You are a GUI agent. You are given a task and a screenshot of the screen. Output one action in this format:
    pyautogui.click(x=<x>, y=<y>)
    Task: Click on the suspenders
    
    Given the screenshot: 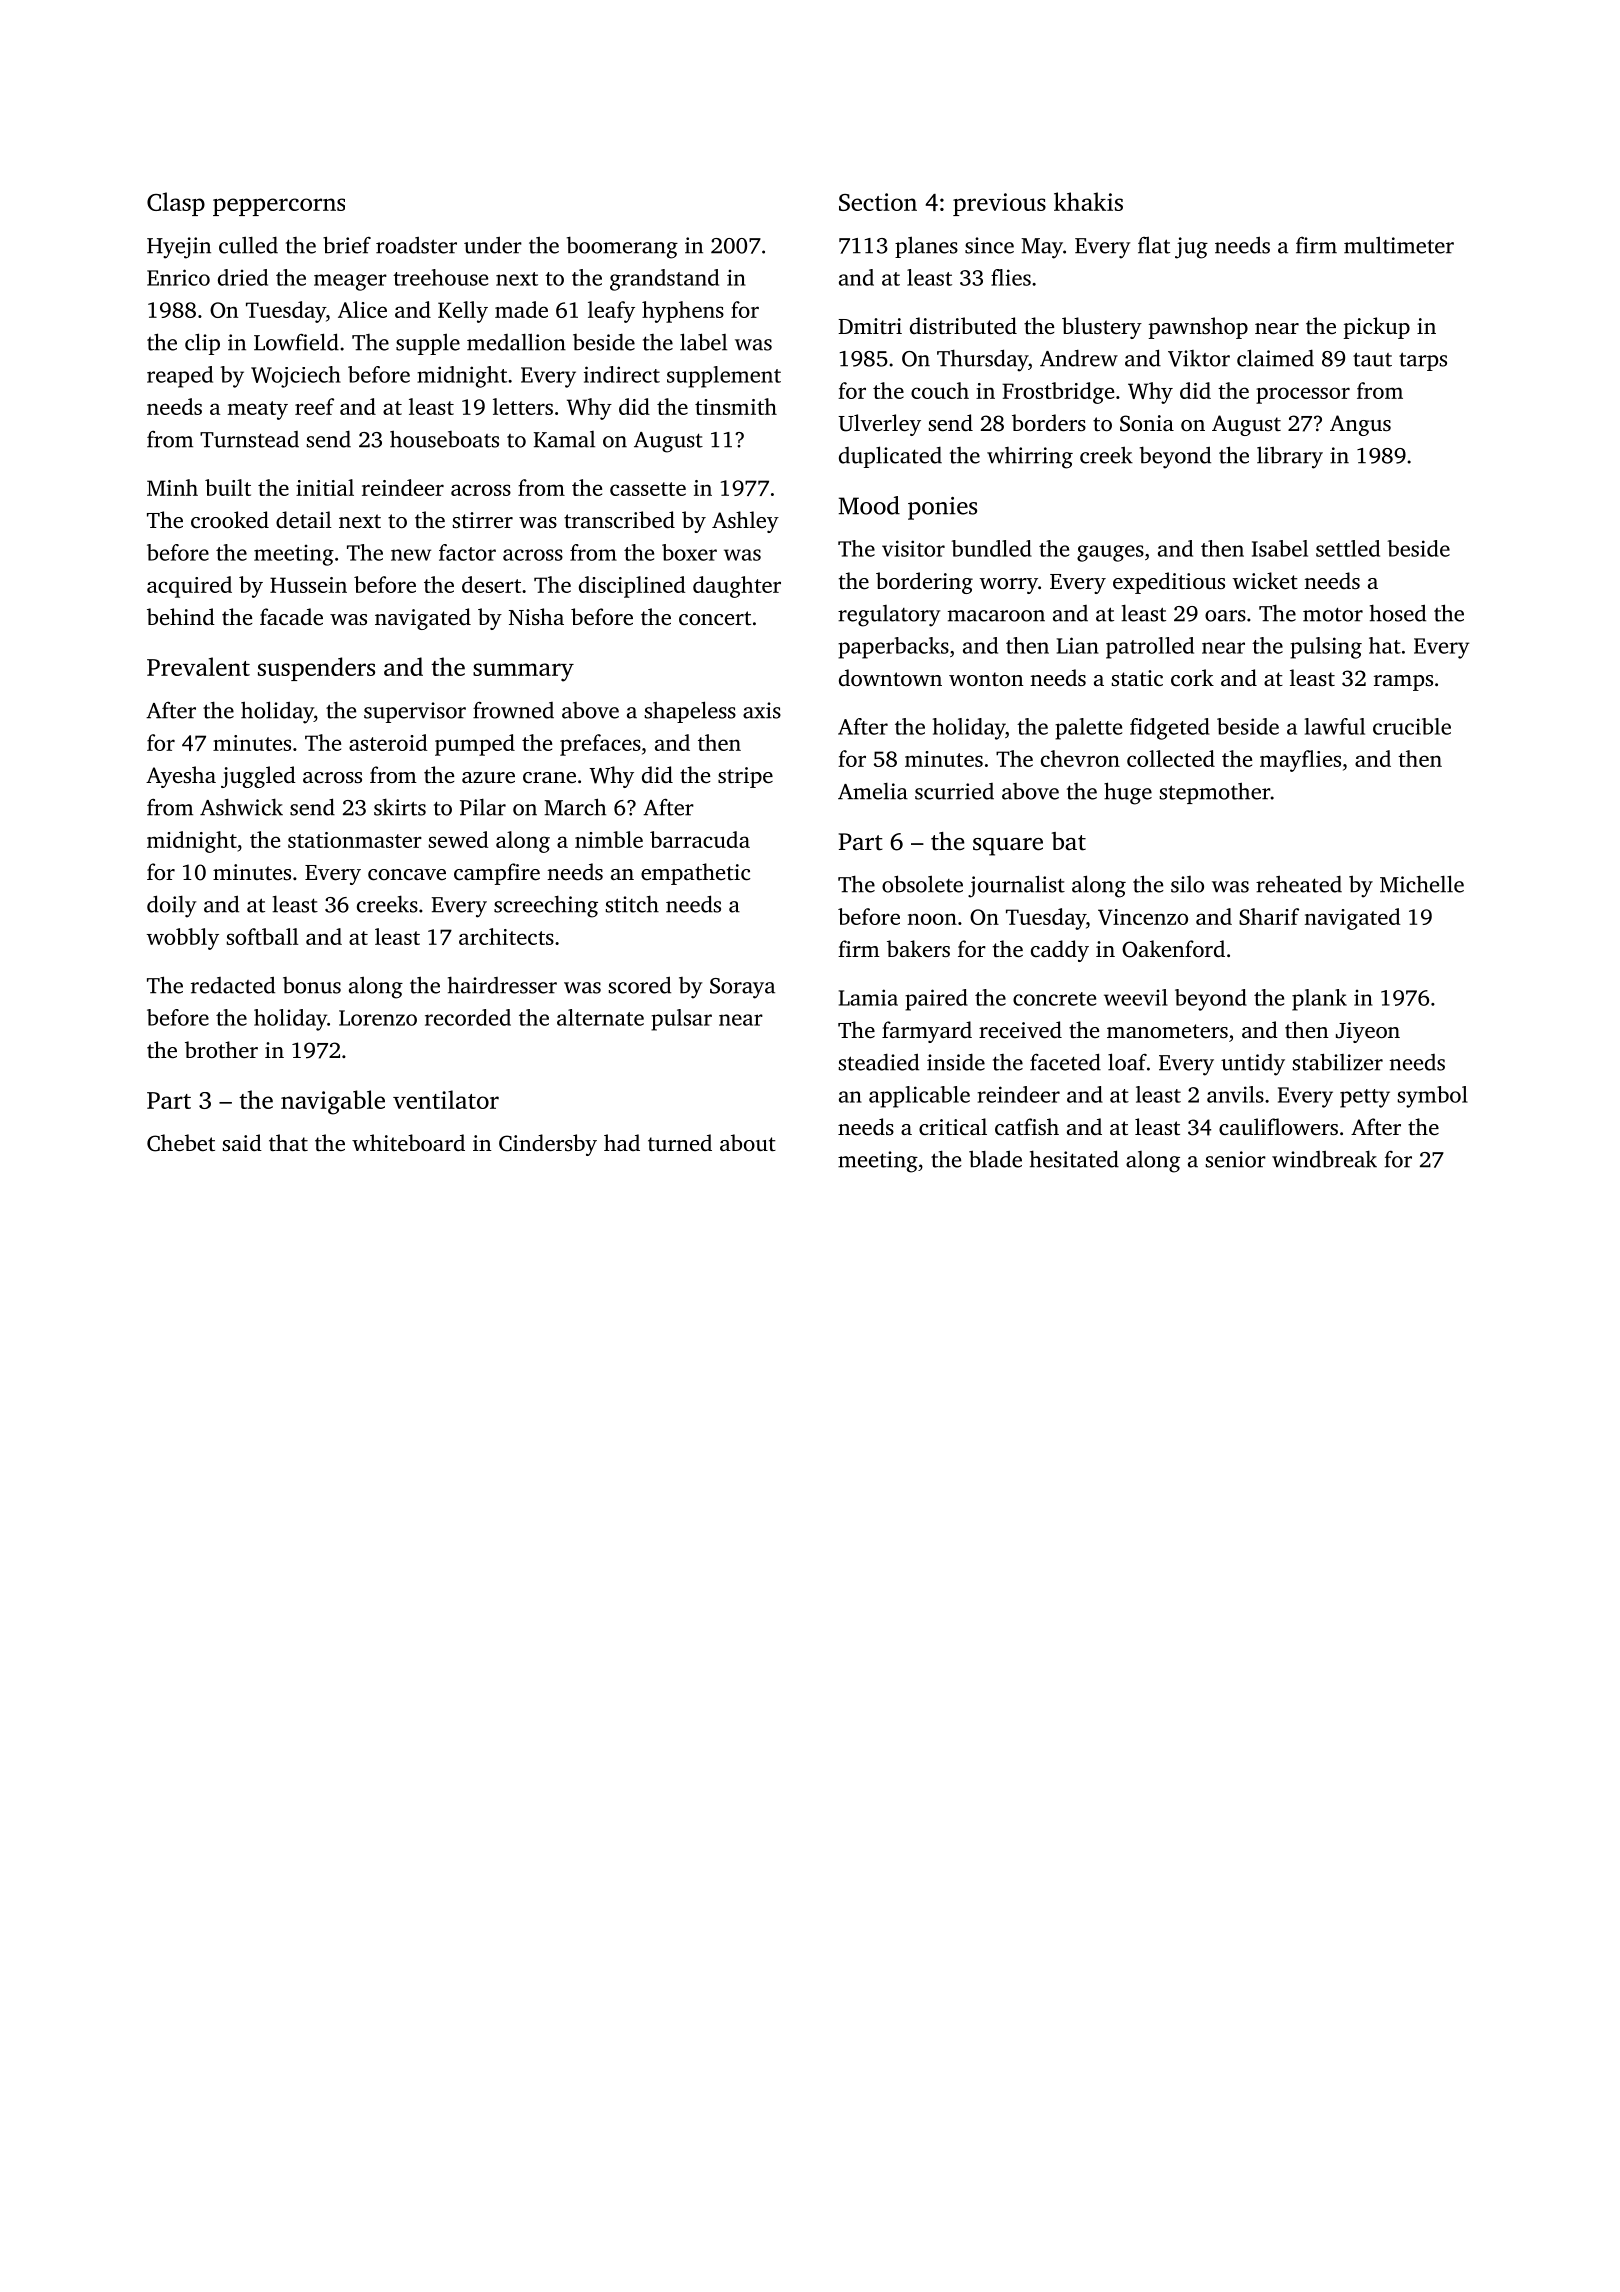 What is the action you would take?
    pyautogui.click(x=316, y=669)
